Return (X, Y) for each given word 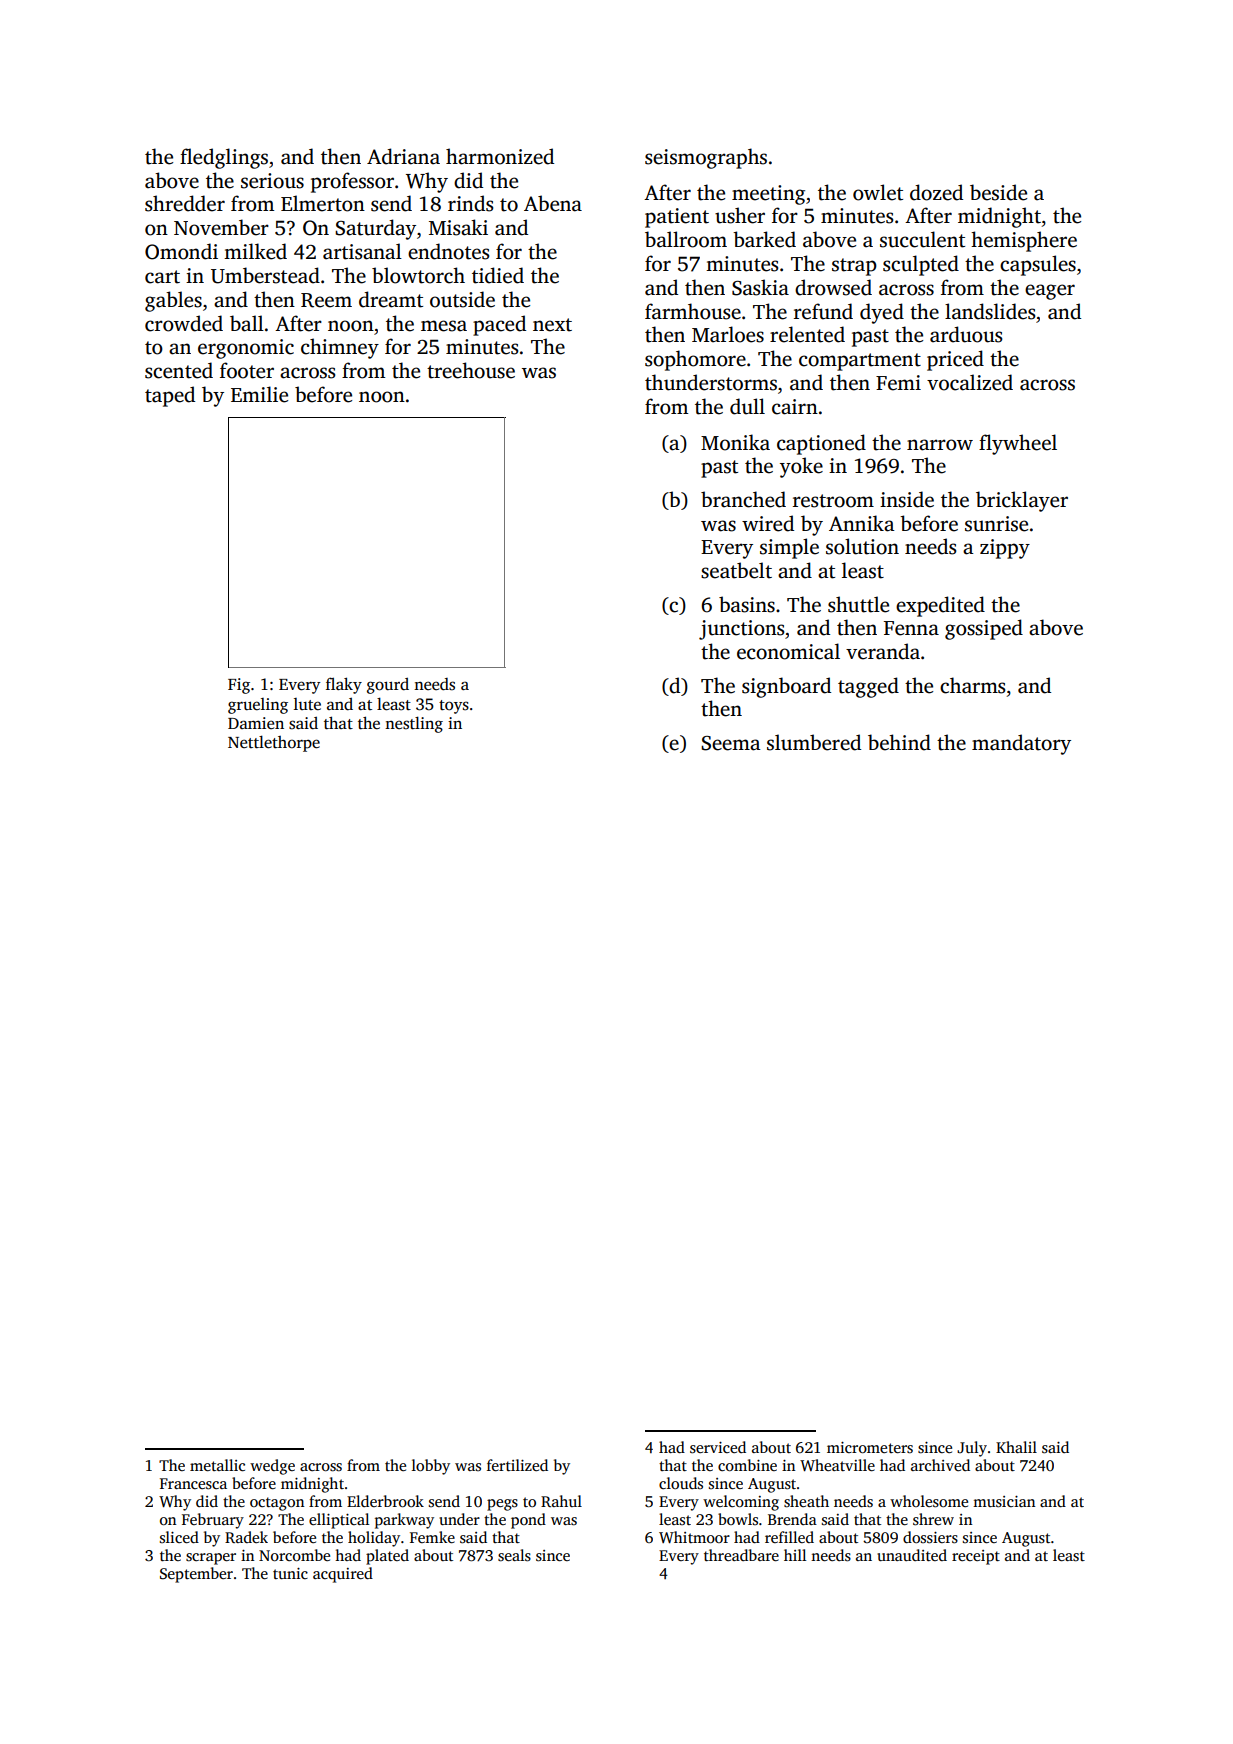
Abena (553, 203)
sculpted (921, 265)
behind (899, 742)
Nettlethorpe (274, 743)
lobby (431, 1467)
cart (162, 277)
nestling (414, 724)
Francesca (193, 1484)
